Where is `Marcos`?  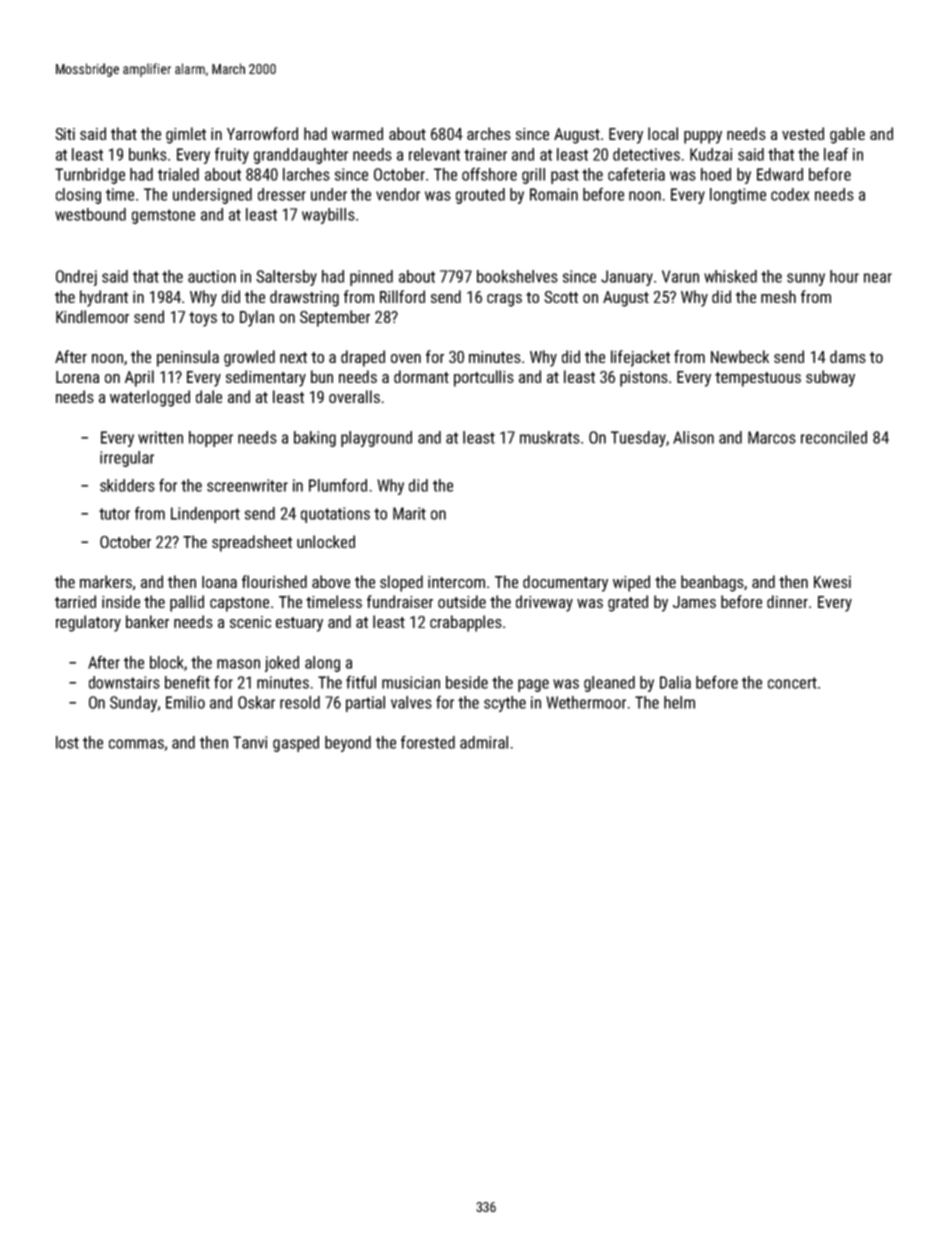
Marcos is located at coordinates (772, 437).
